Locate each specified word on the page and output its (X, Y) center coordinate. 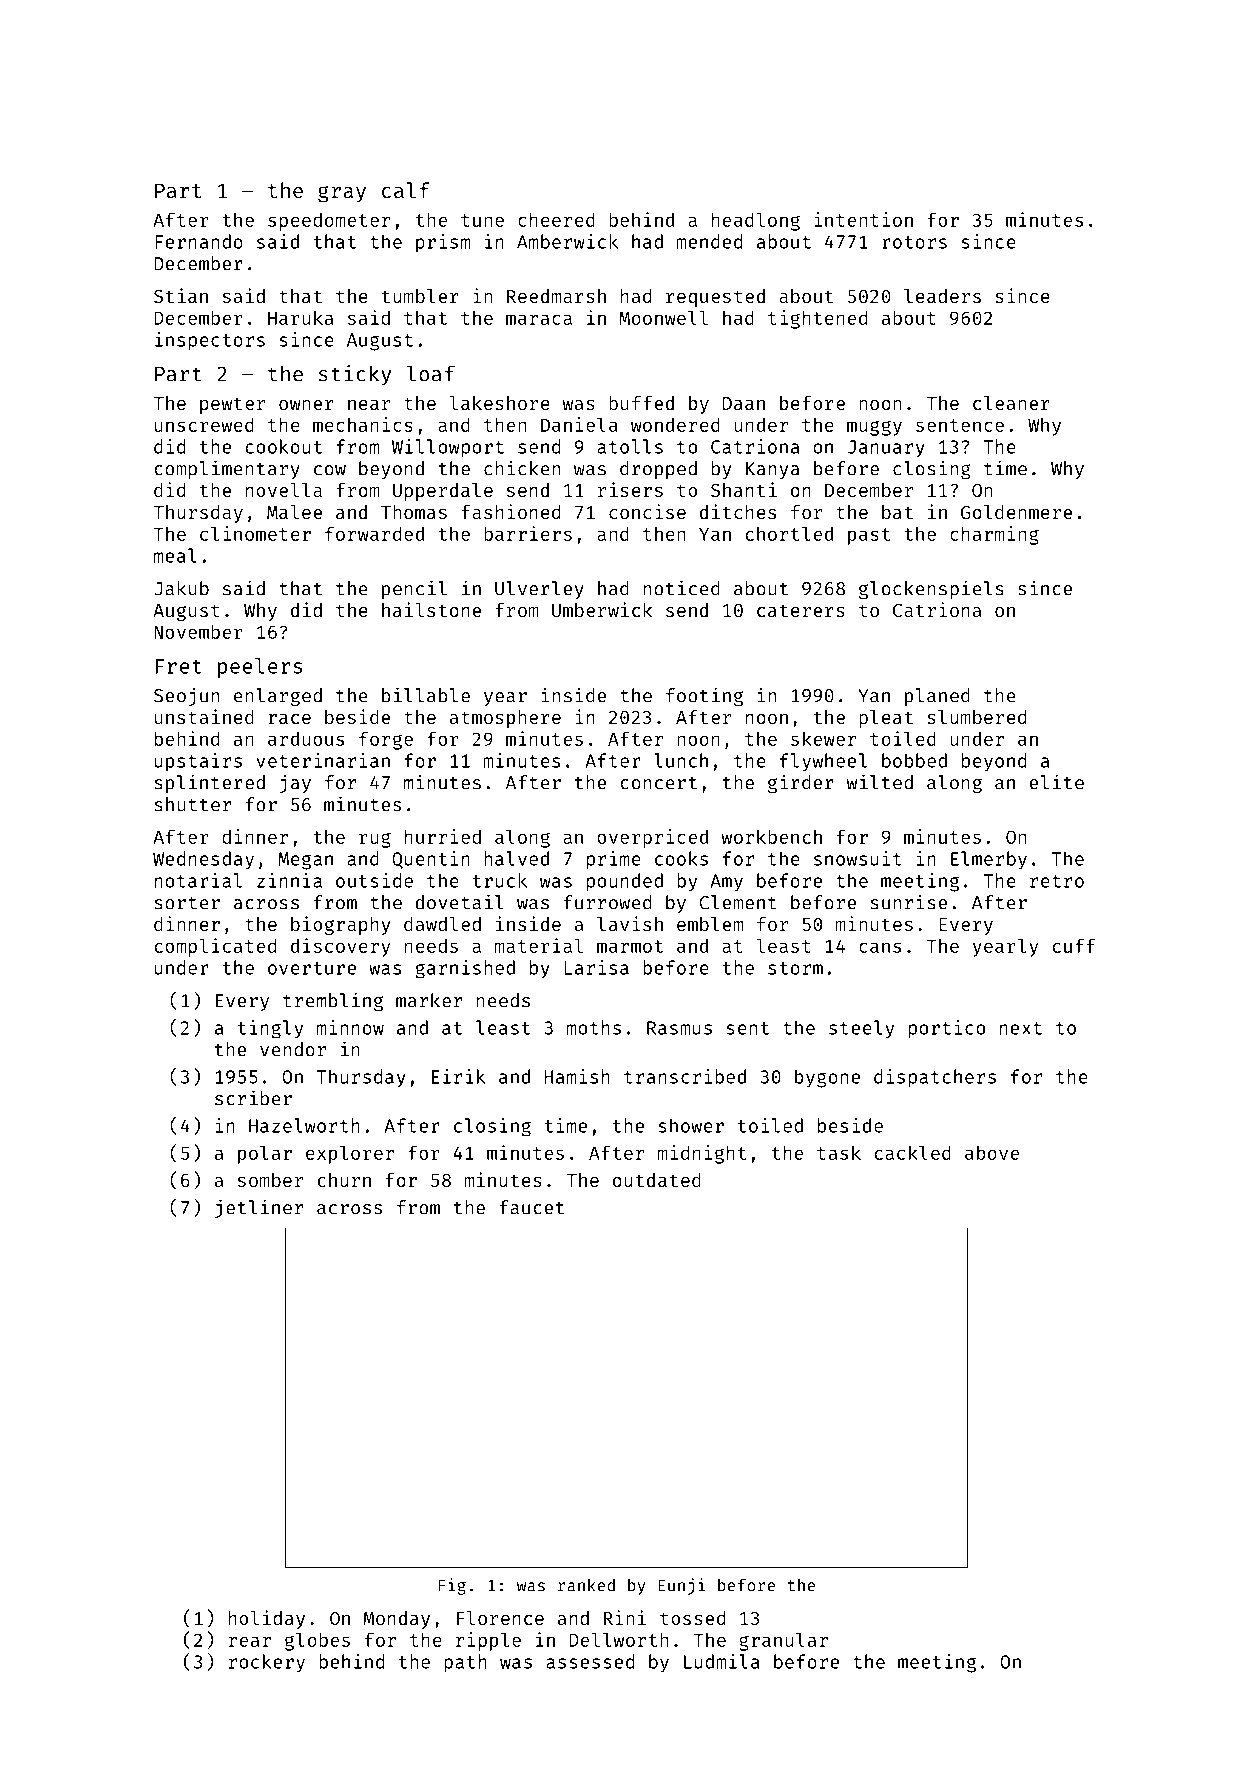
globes (317, 1641)
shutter (193, 804)
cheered (556, 219)
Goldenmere (1016, 512)
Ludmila (722, 1661)
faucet (531, 1207)
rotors (914, 242)
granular (783, 1641)
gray (342, 194)
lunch (681, 760)
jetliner (259, 1208)
